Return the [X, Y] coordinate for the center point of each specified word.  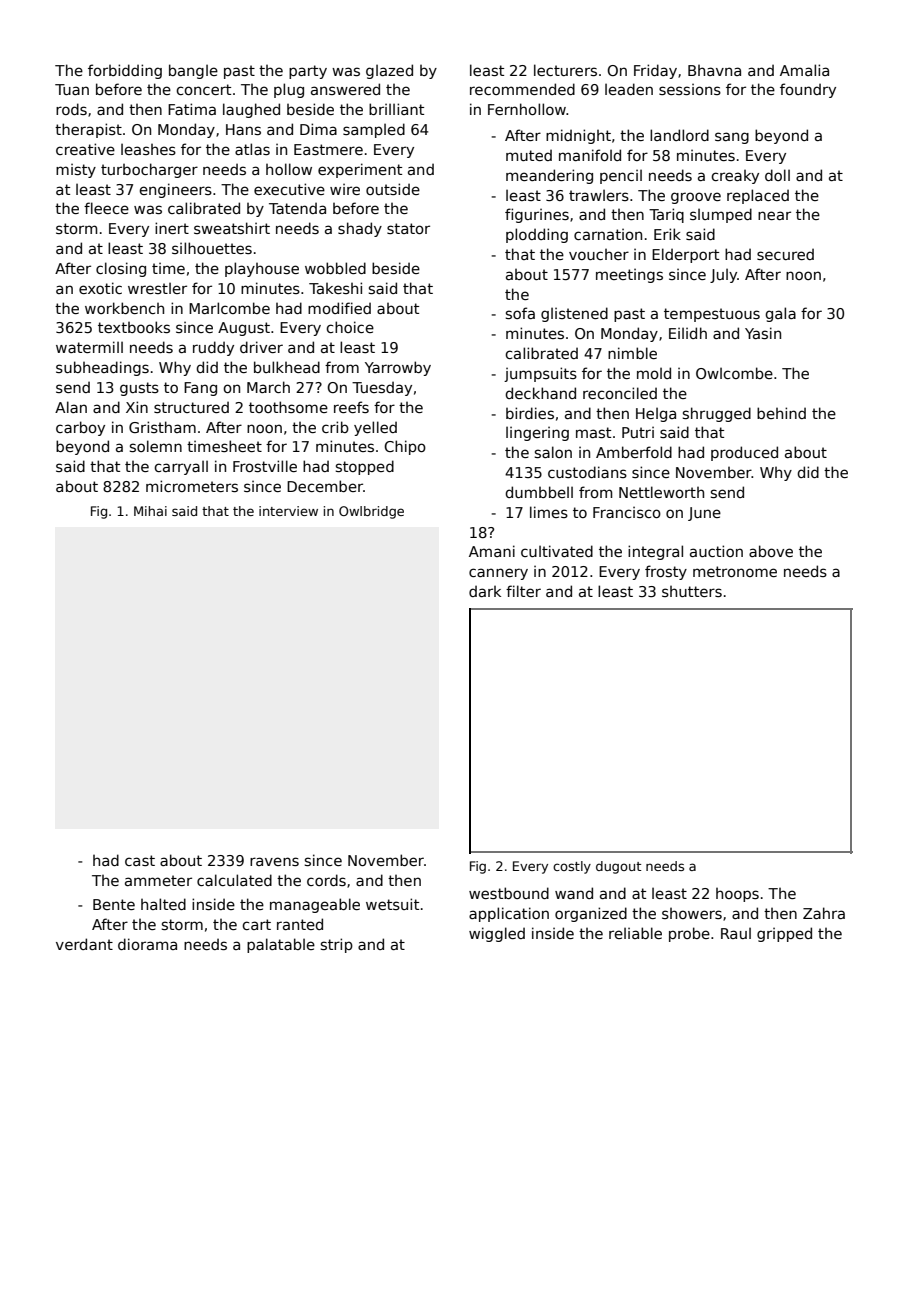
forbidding [125, 71]
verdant [84, 944]
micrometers [192, 486]
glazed [389, 71]
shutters [692, 591]
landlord [679, 135]
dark [485, 591]
